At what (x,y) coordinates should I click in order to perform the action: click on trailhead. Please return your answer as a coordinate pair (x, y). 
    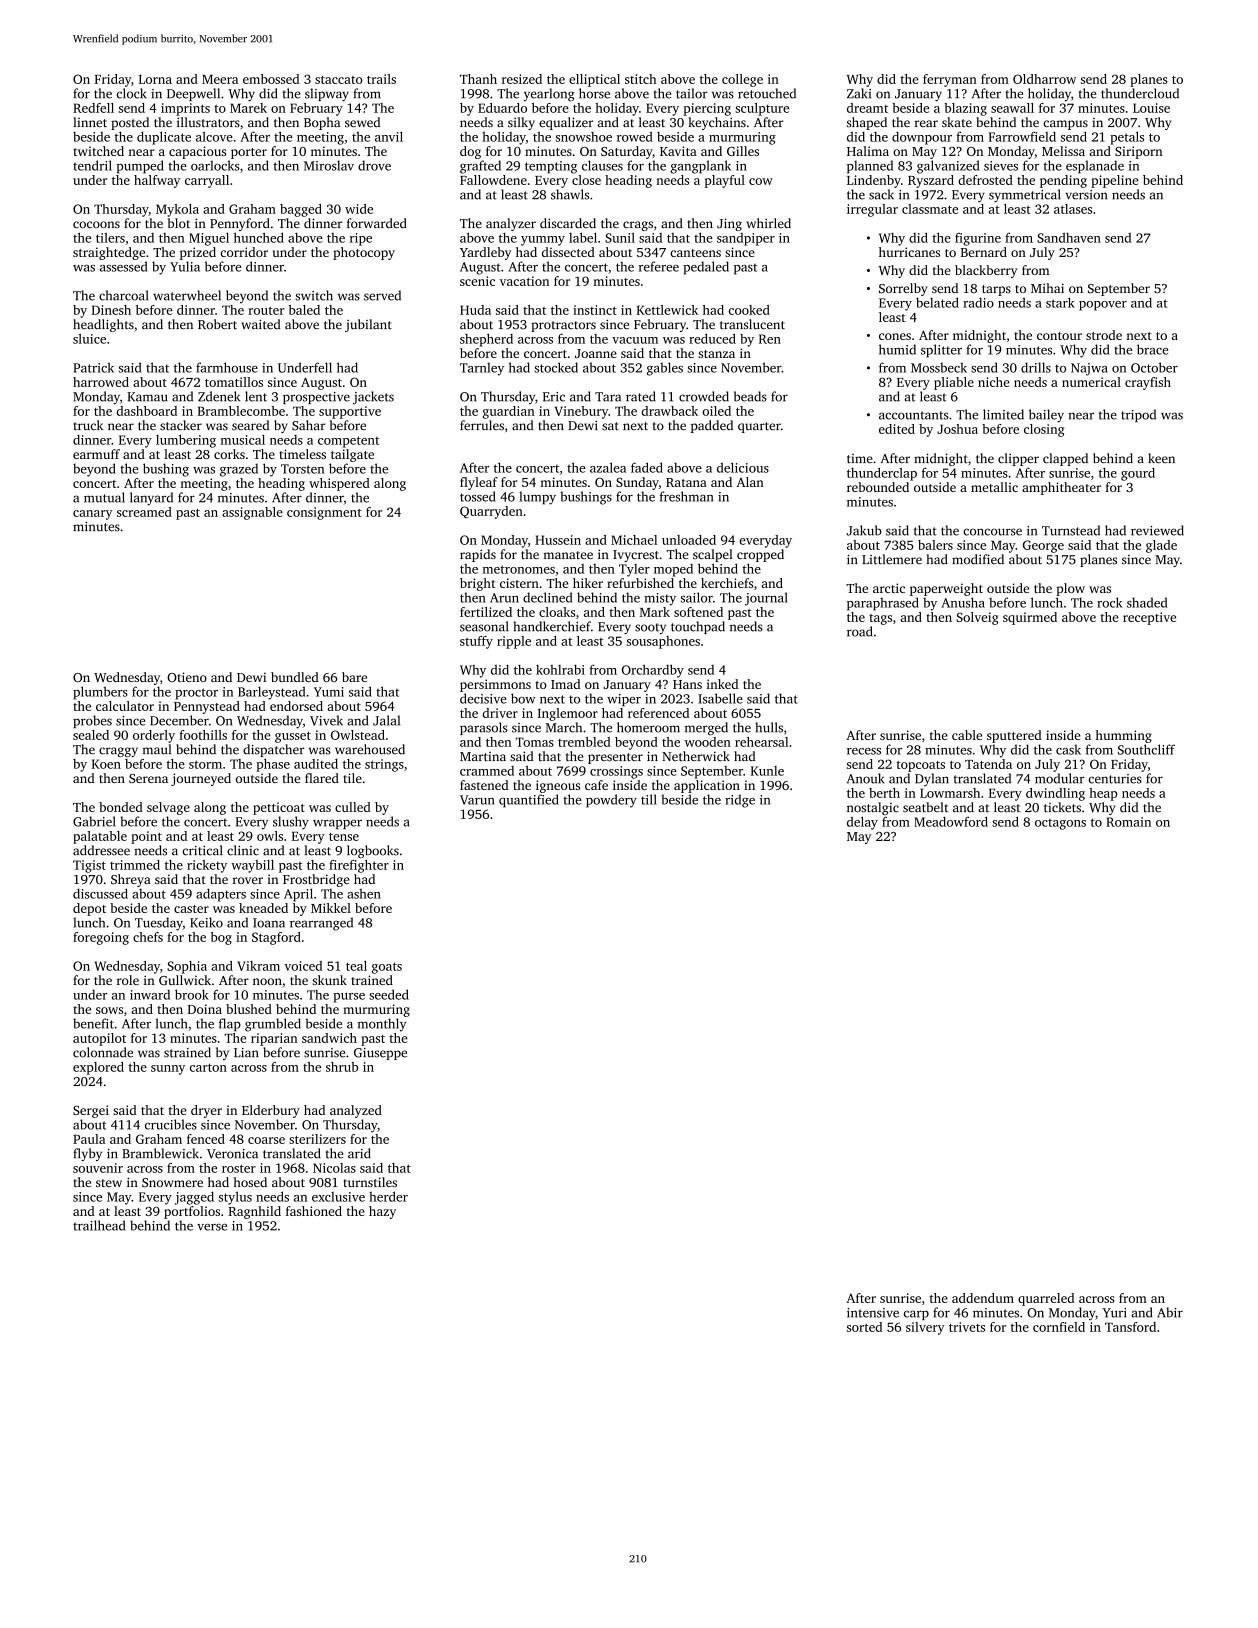
    Looking at the image, I should click on (99, 1225).
